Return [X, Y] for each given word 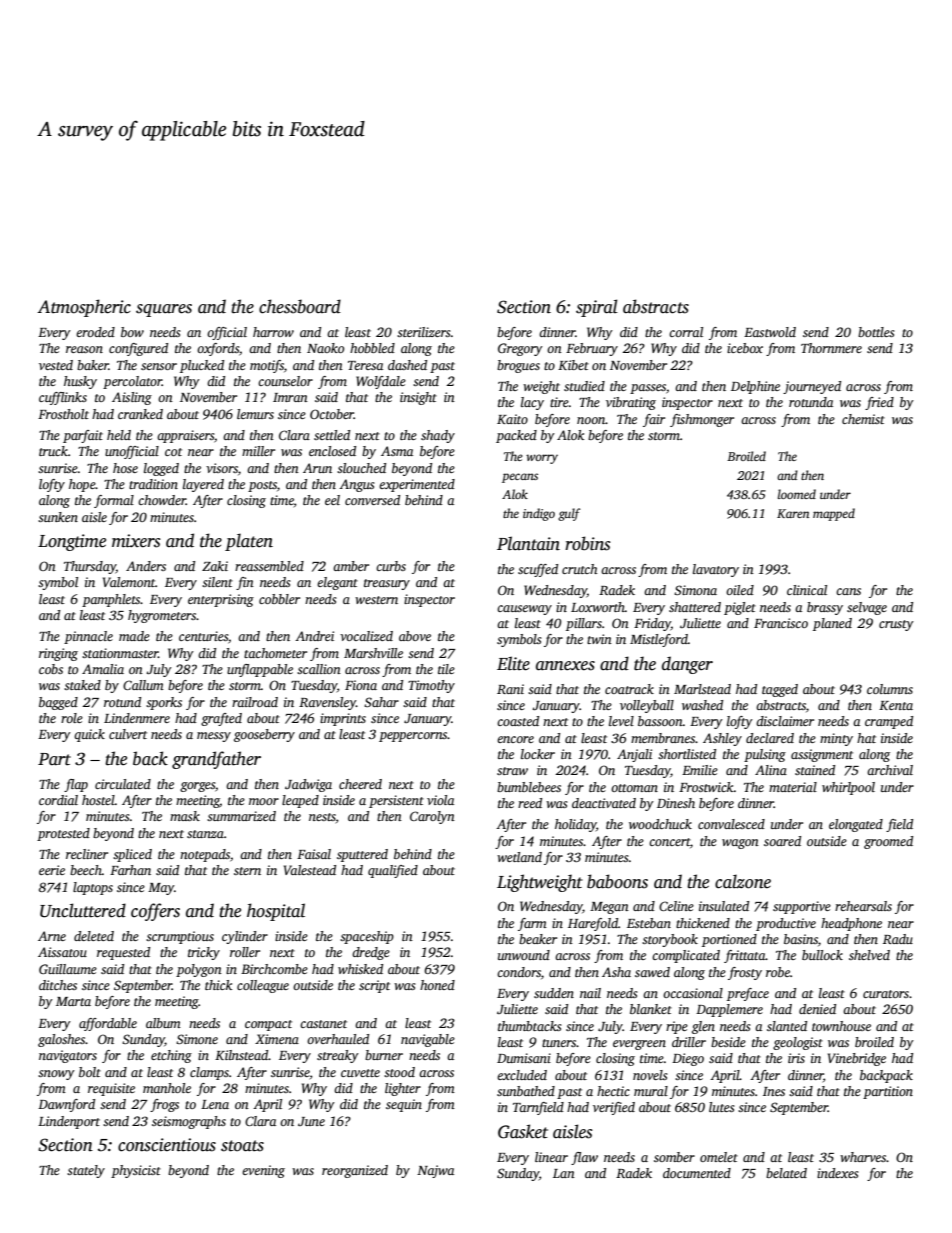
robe [778, 972]
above [415, 636]
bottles [876, 332]
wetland [519, 857]
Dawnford [66, 1105]
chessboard [300, 306]
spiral [597, 308]
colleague [263, 986]
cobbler [279, 599]
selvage [867, 608]
